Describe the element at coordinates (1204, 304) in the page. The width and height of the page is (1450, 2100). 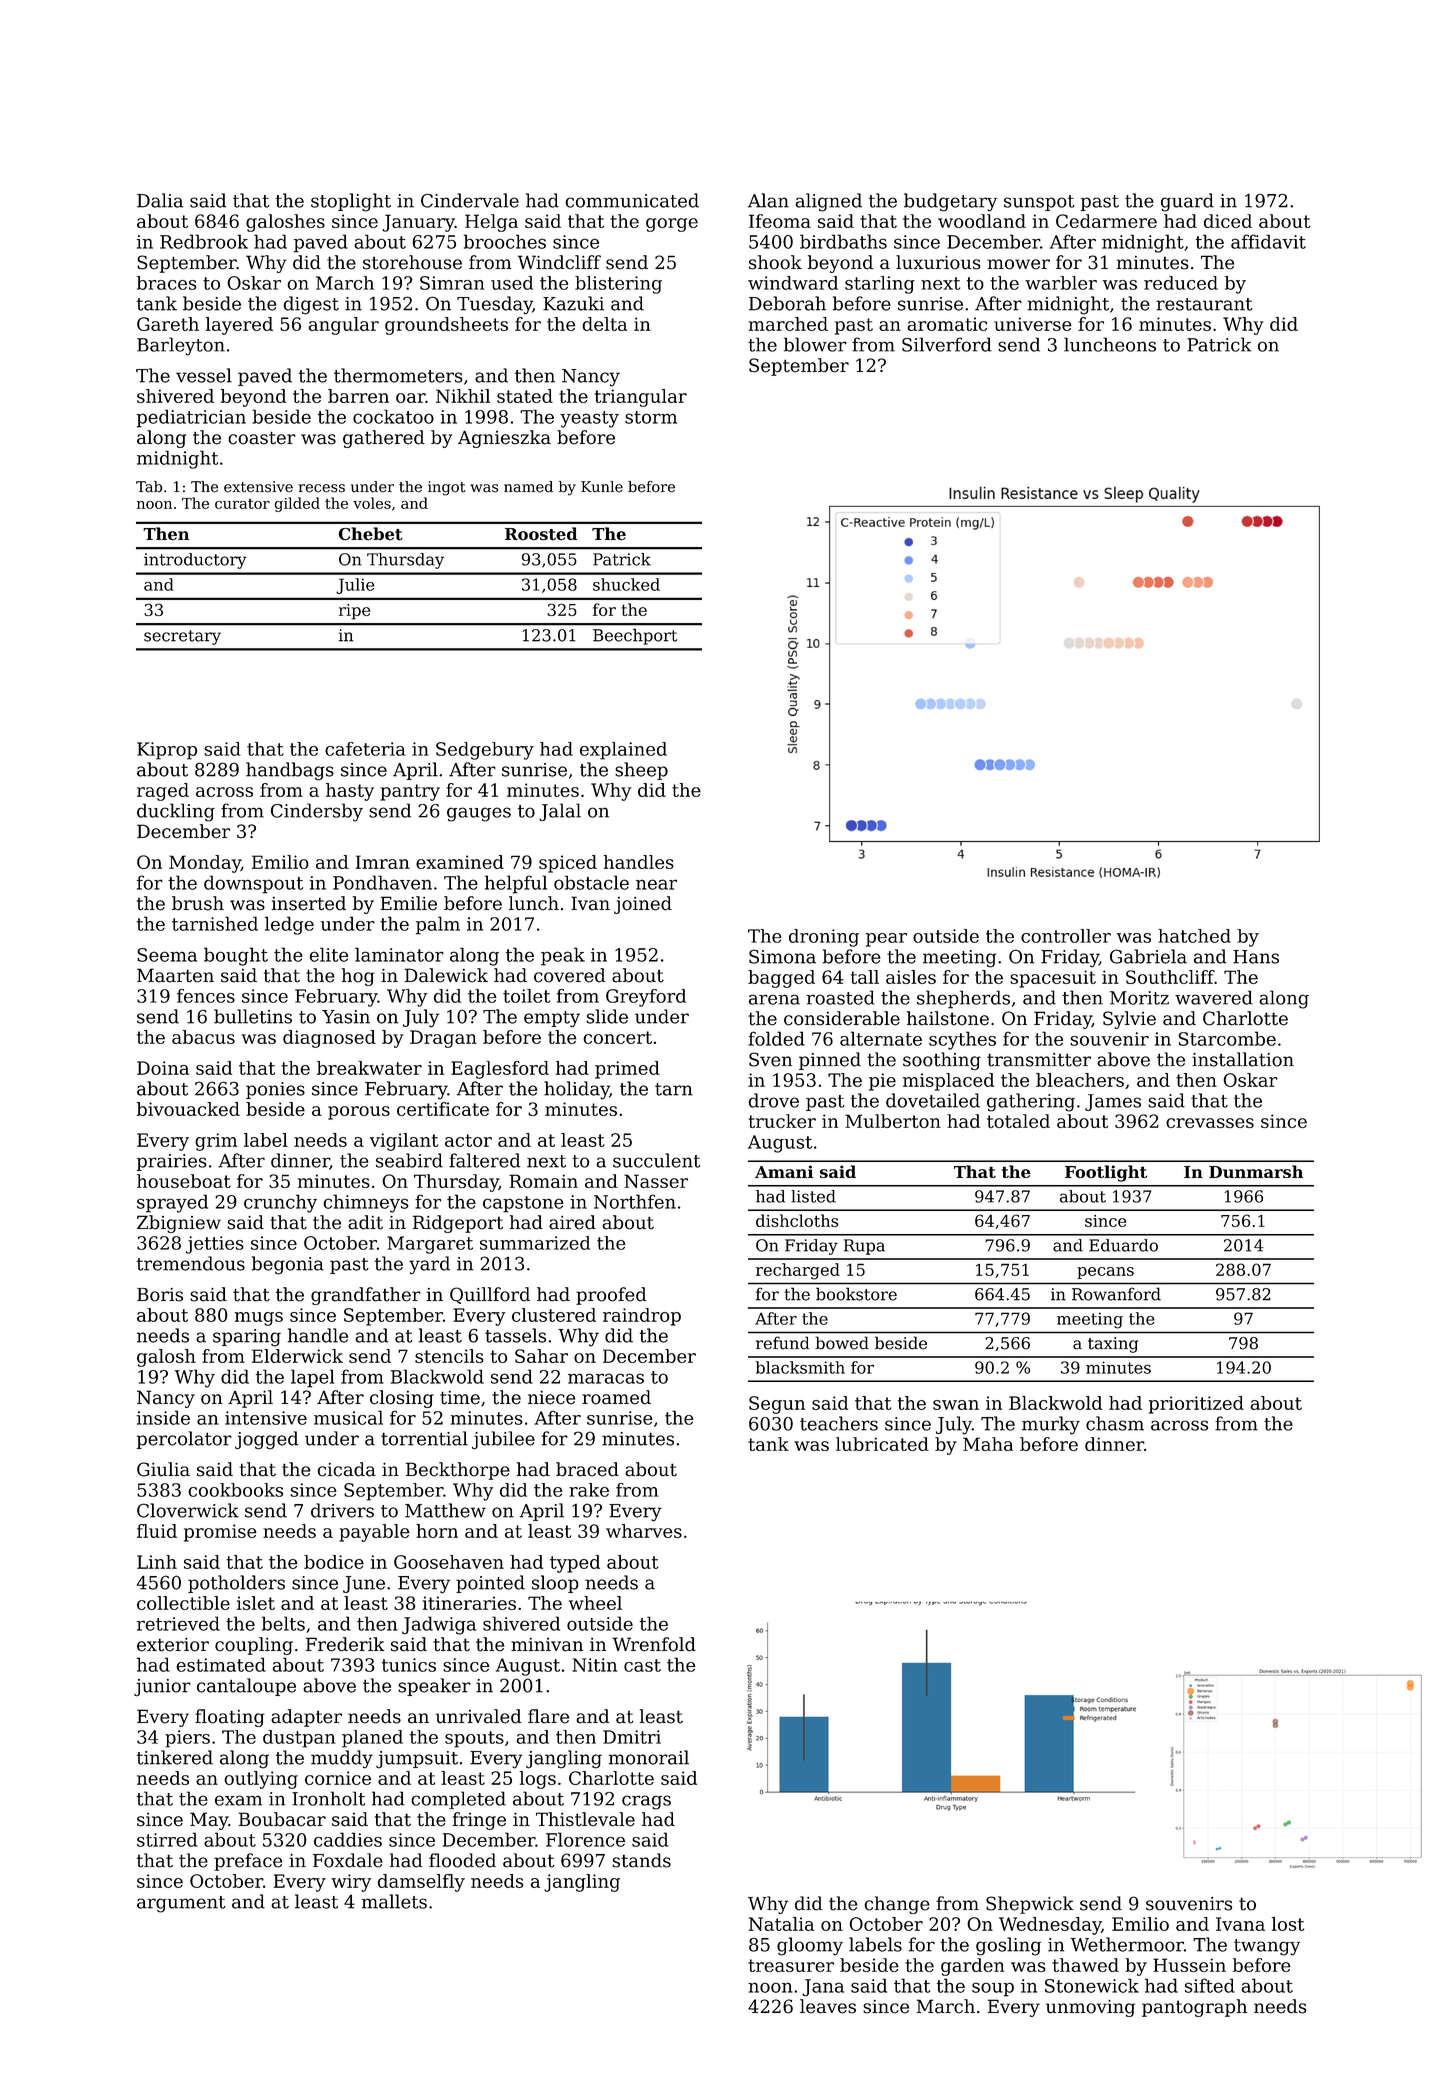
I see `restaurant` at that location.
